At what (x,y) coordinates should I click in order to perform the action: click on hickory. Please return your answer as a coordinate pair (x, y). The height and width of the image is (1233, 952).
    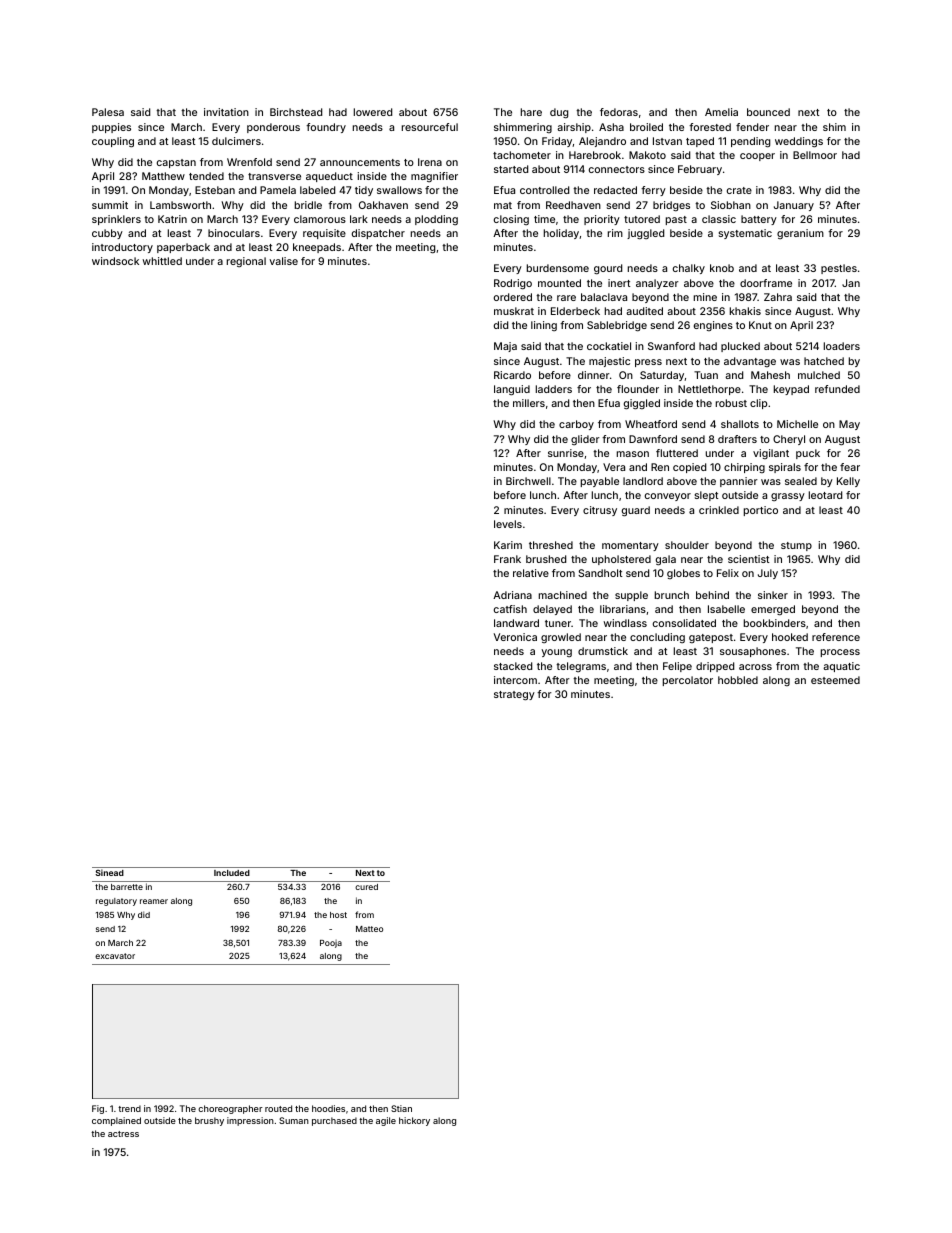
    Looking at the image, I should click on (414, 1121).
